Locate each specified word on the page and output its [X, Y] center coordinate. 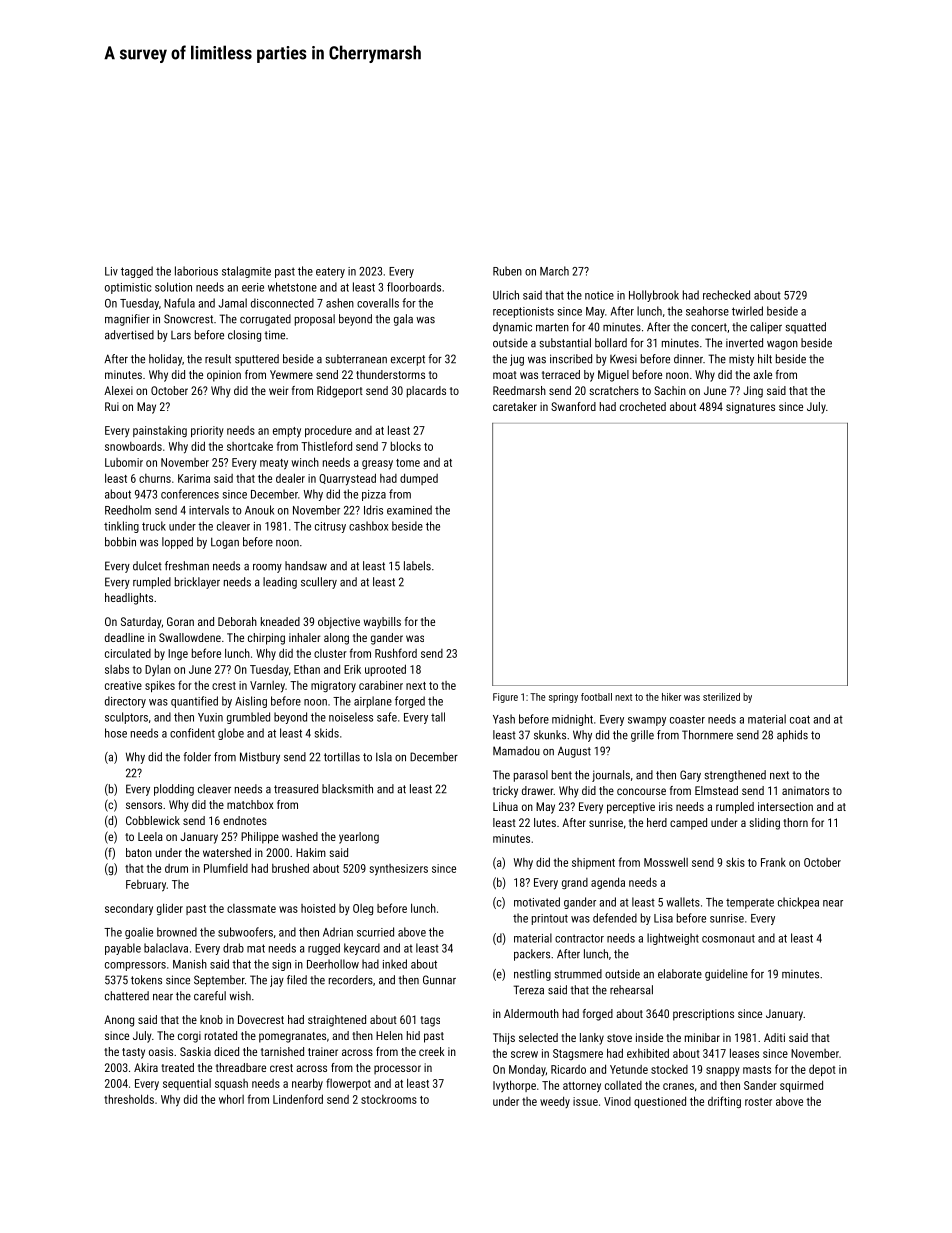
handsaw [306, 566]
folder [197, 757]
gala [403, 320]
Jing [753, 392]
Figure [505, 698]
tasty [133, 1053]
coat [800, 719]
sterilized [721, 697]
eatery [330, 272]
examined [409, 510]
